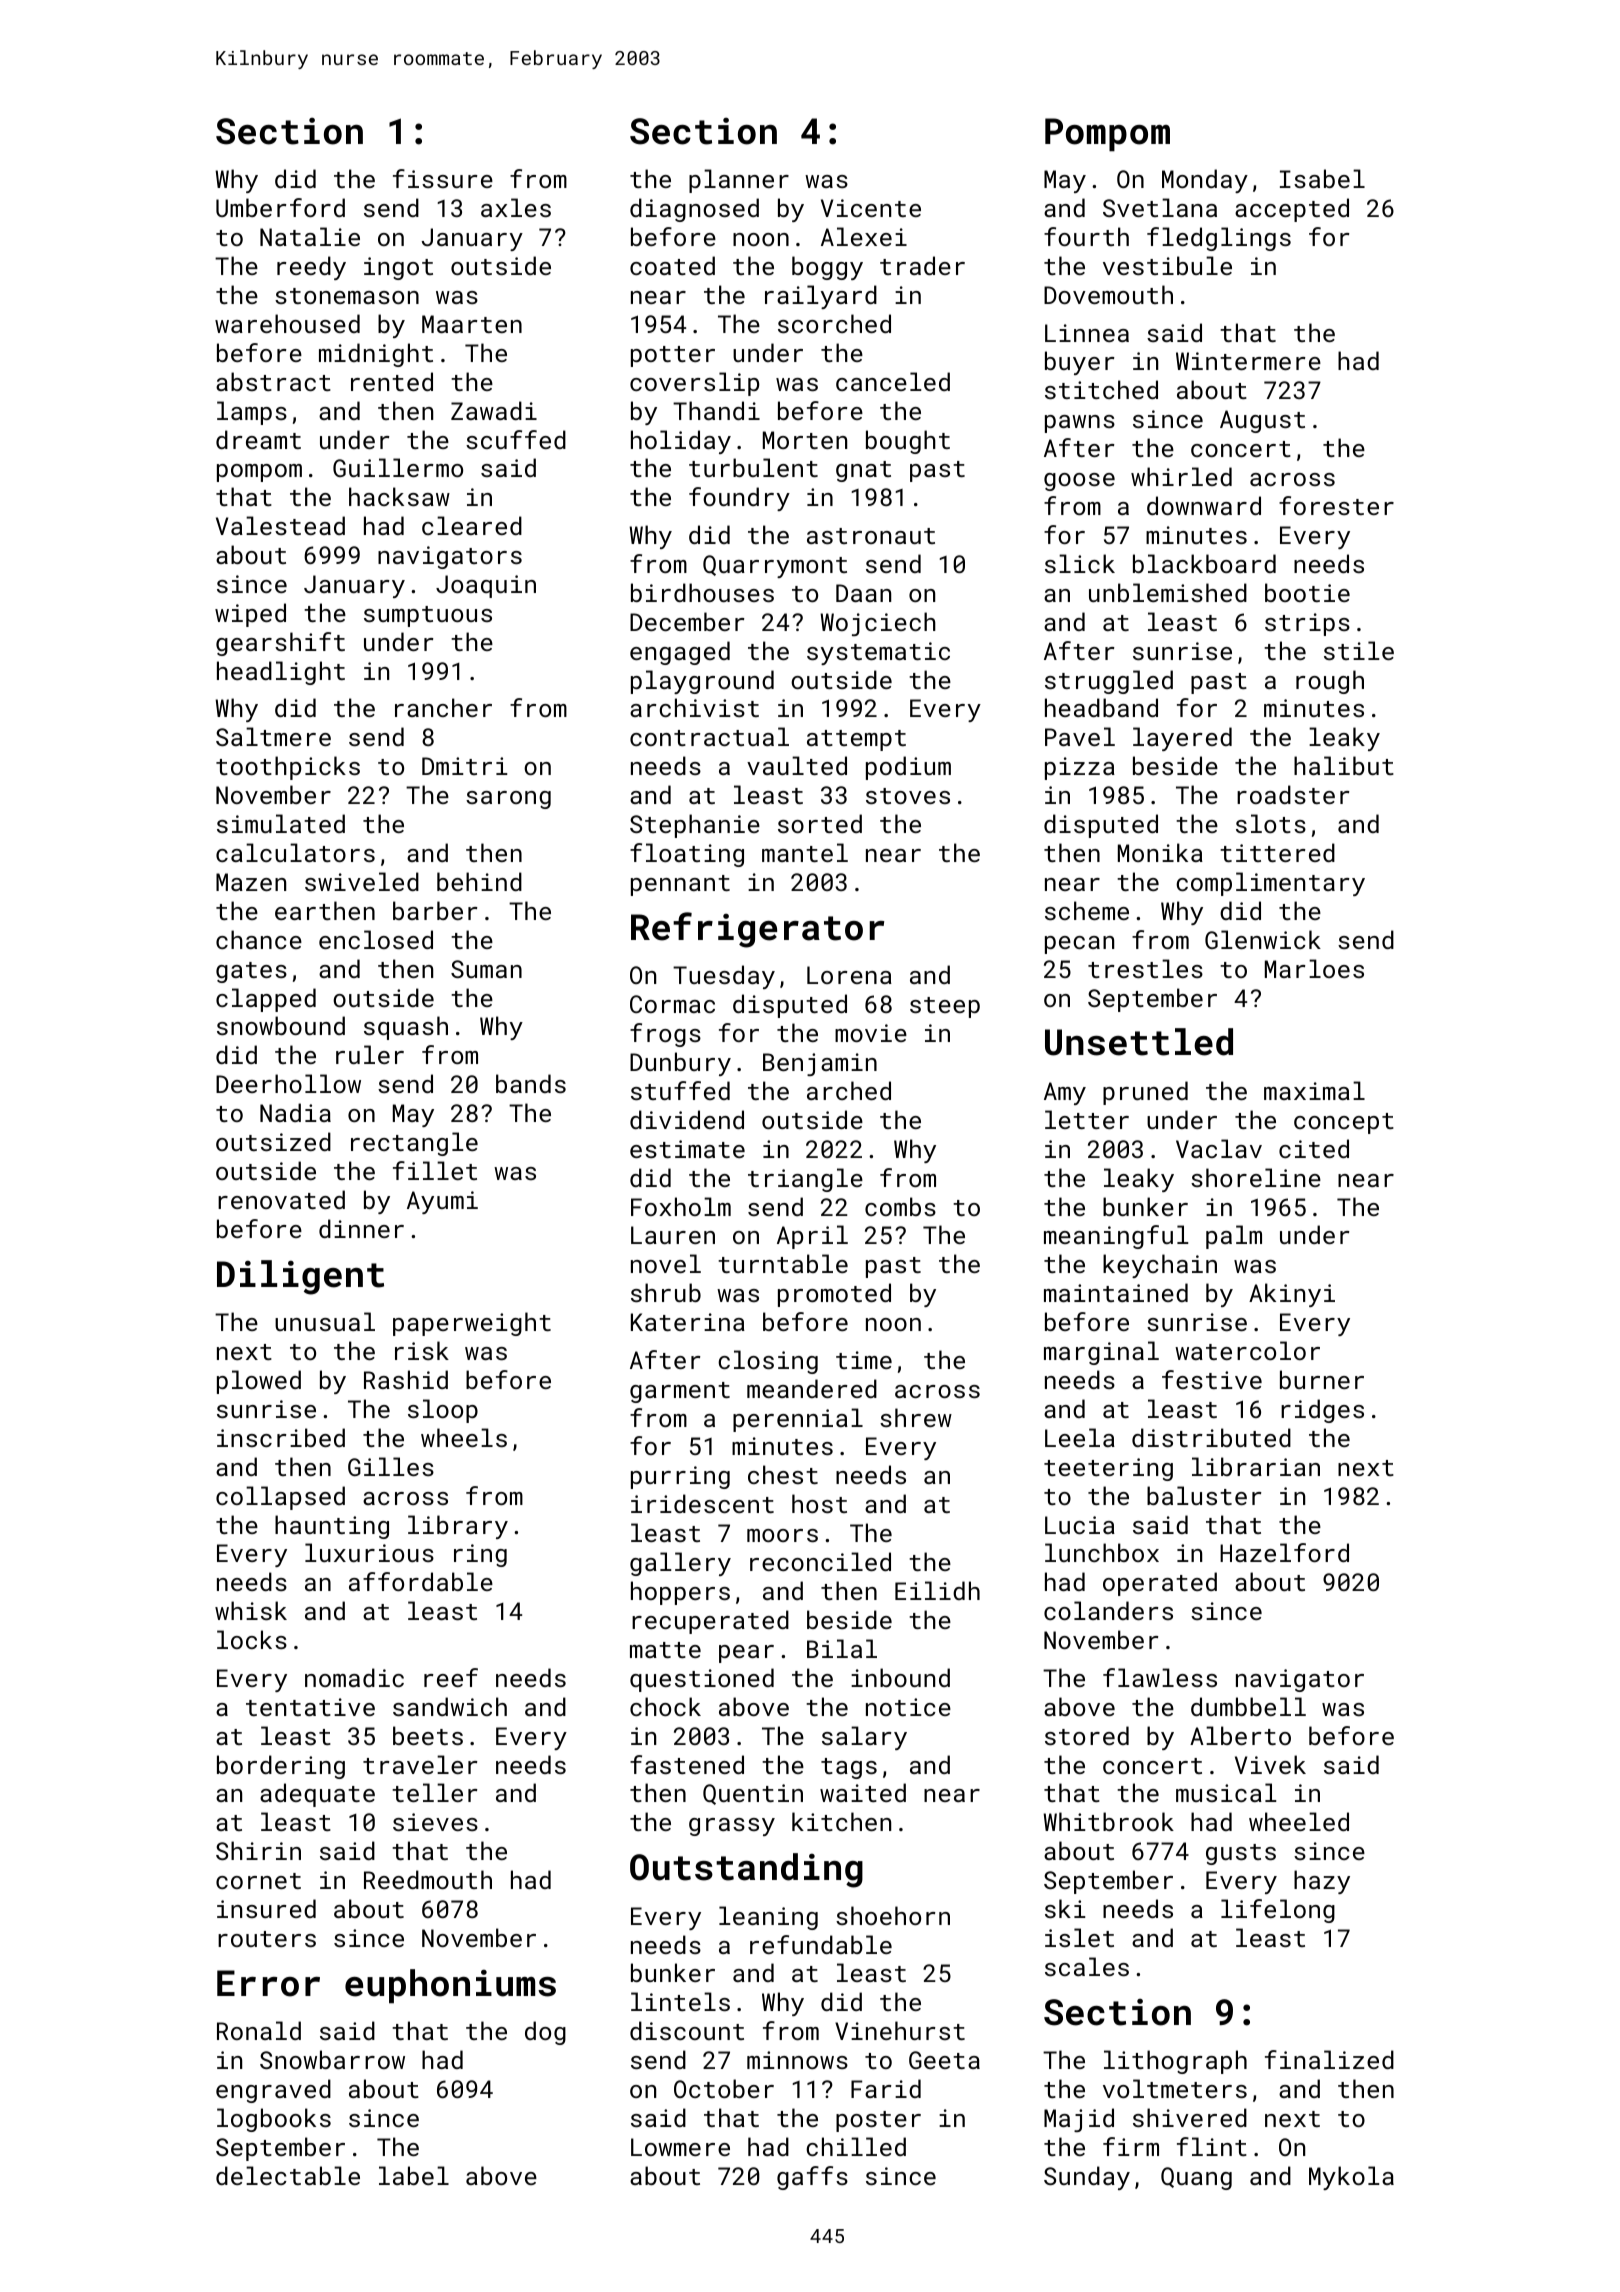  I want to click on Katerina, so click(688, 1322).
